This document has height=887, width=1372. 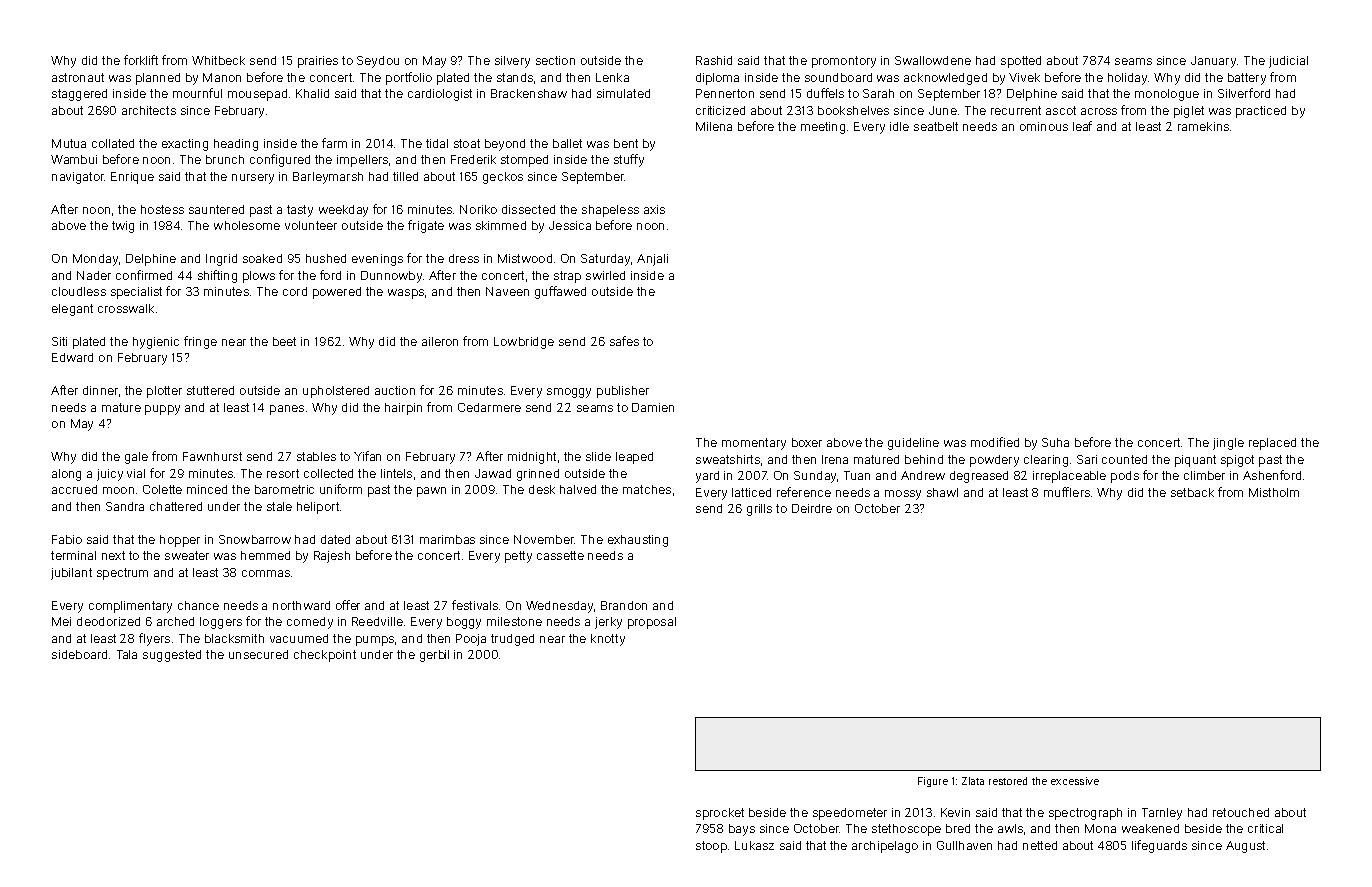 I want to click on stoop, so click(x=711, y=847).
